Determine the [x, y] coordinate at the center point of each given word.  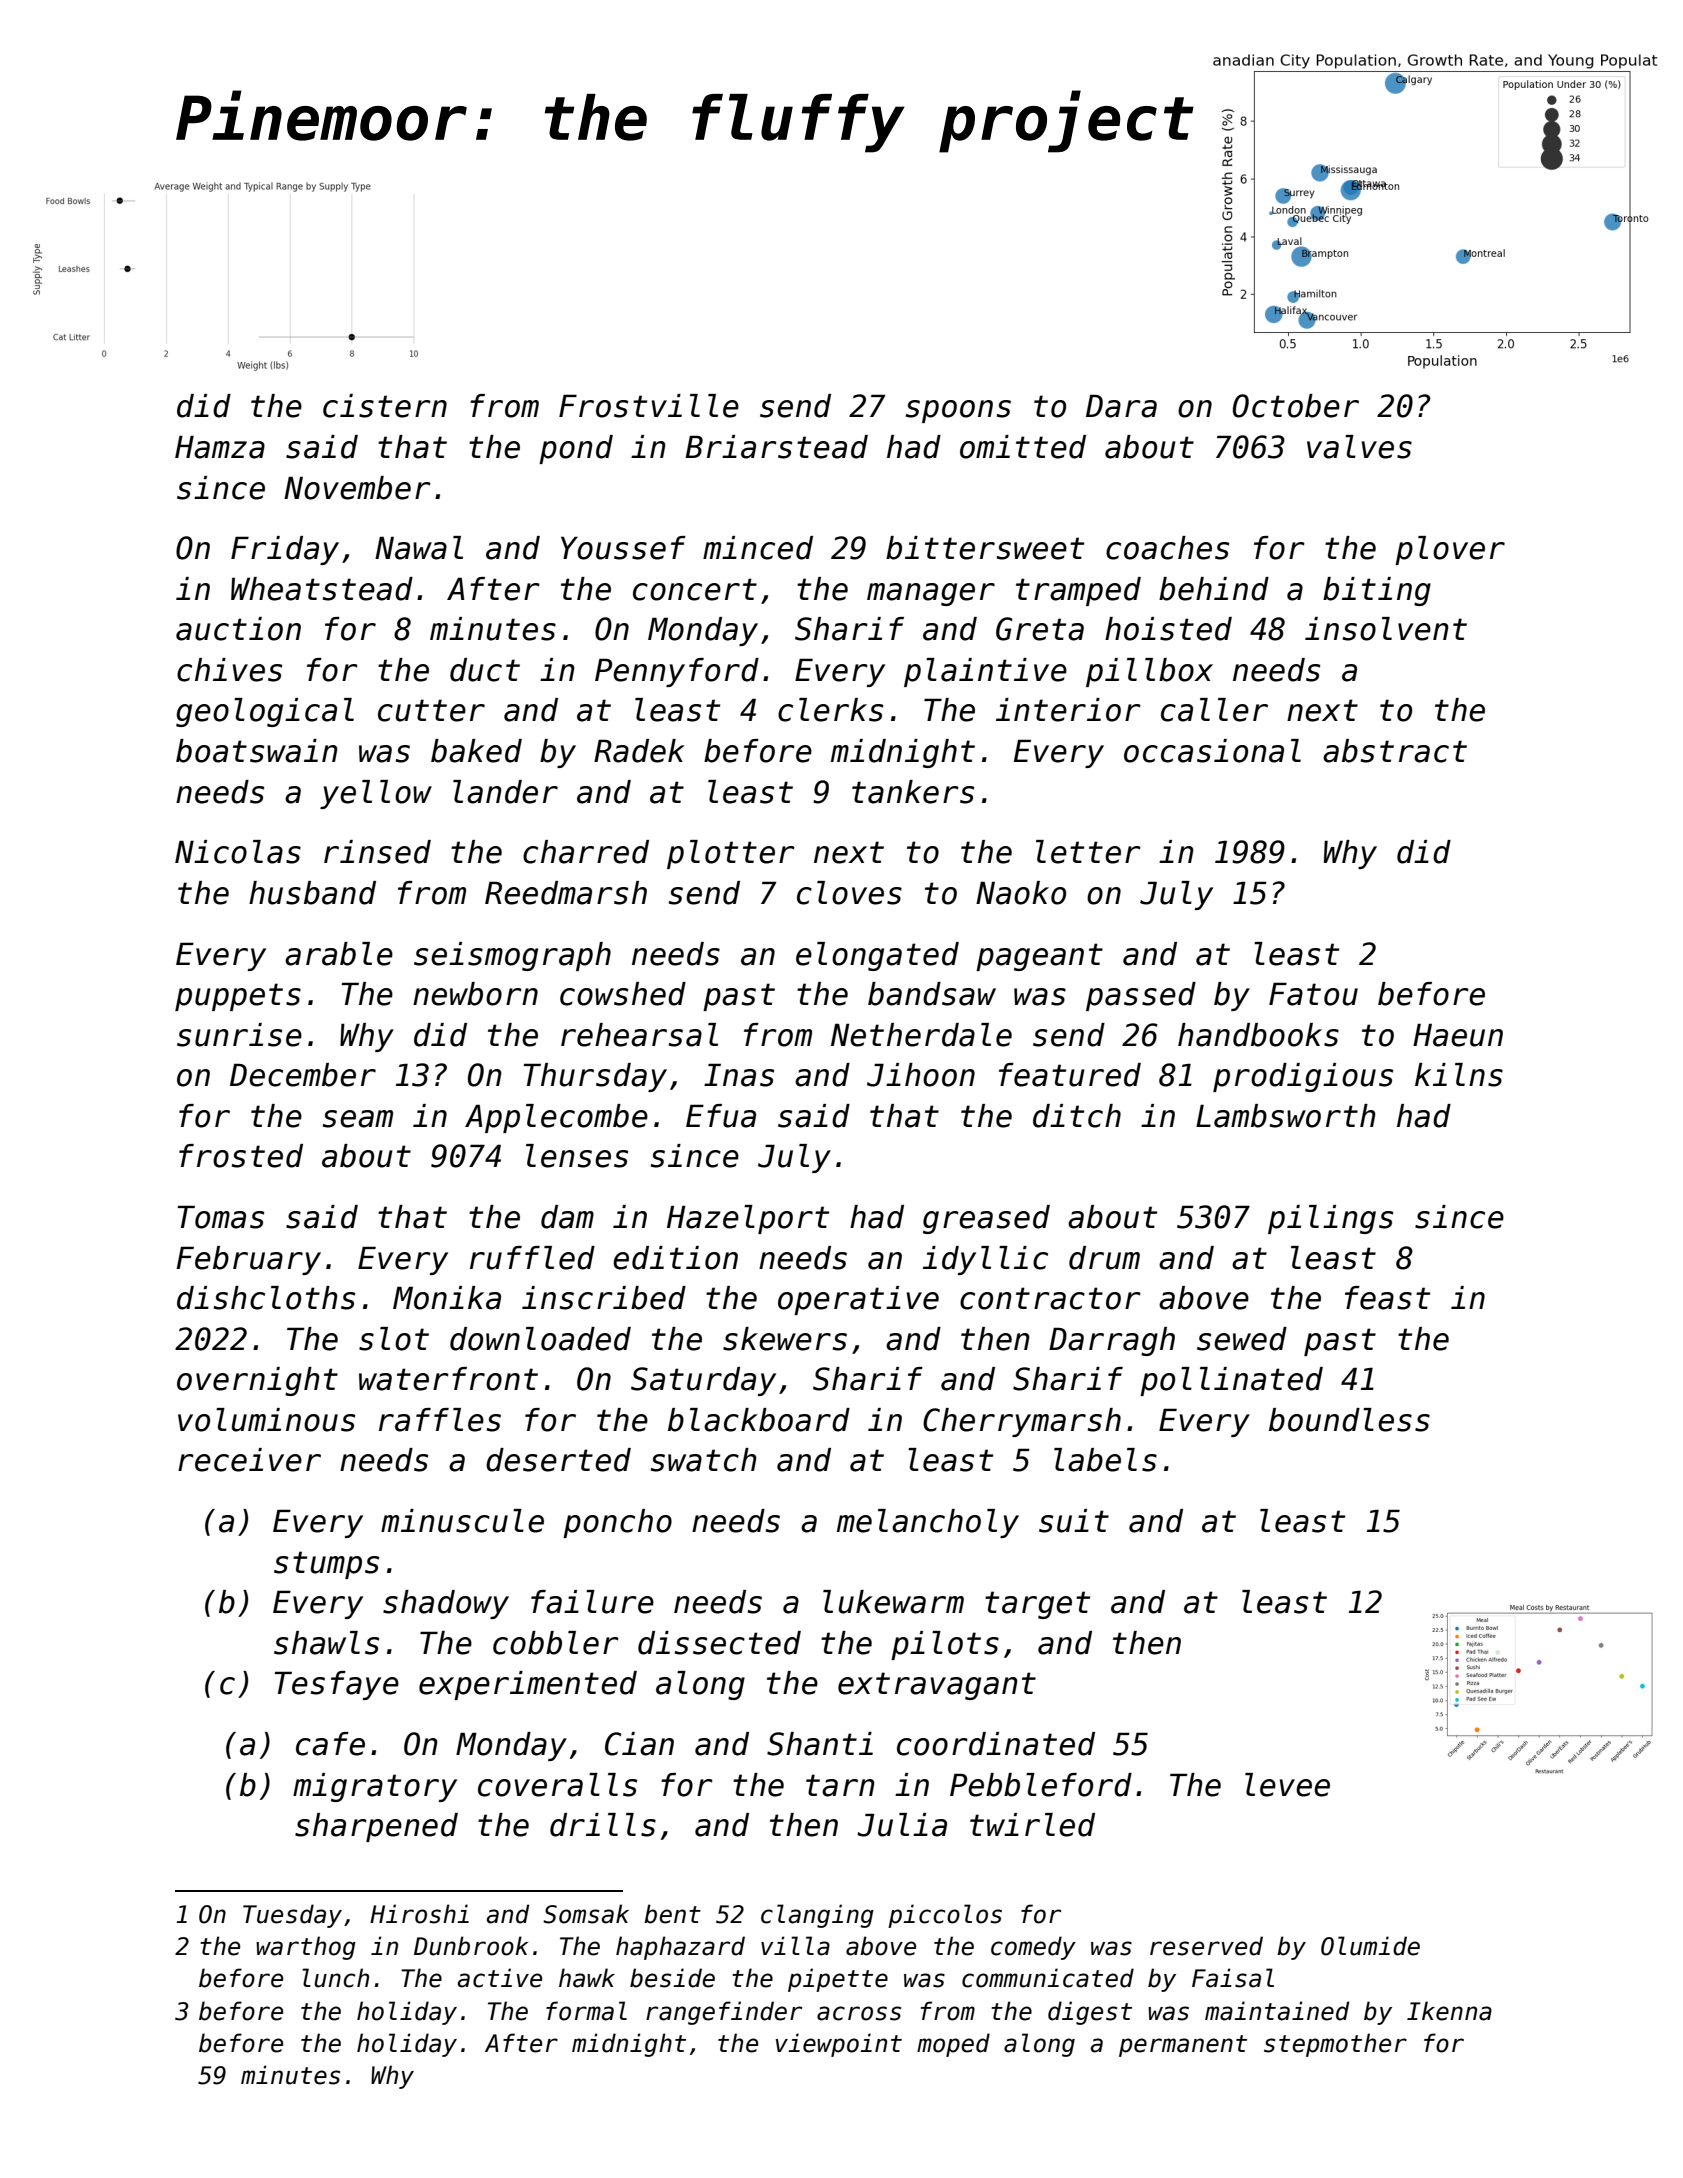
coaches [1167, 548]
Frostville [649, 406]
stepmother [1335, 2045]
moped [953, 2045]
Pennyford [677, 672]
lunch [335, 1978]
